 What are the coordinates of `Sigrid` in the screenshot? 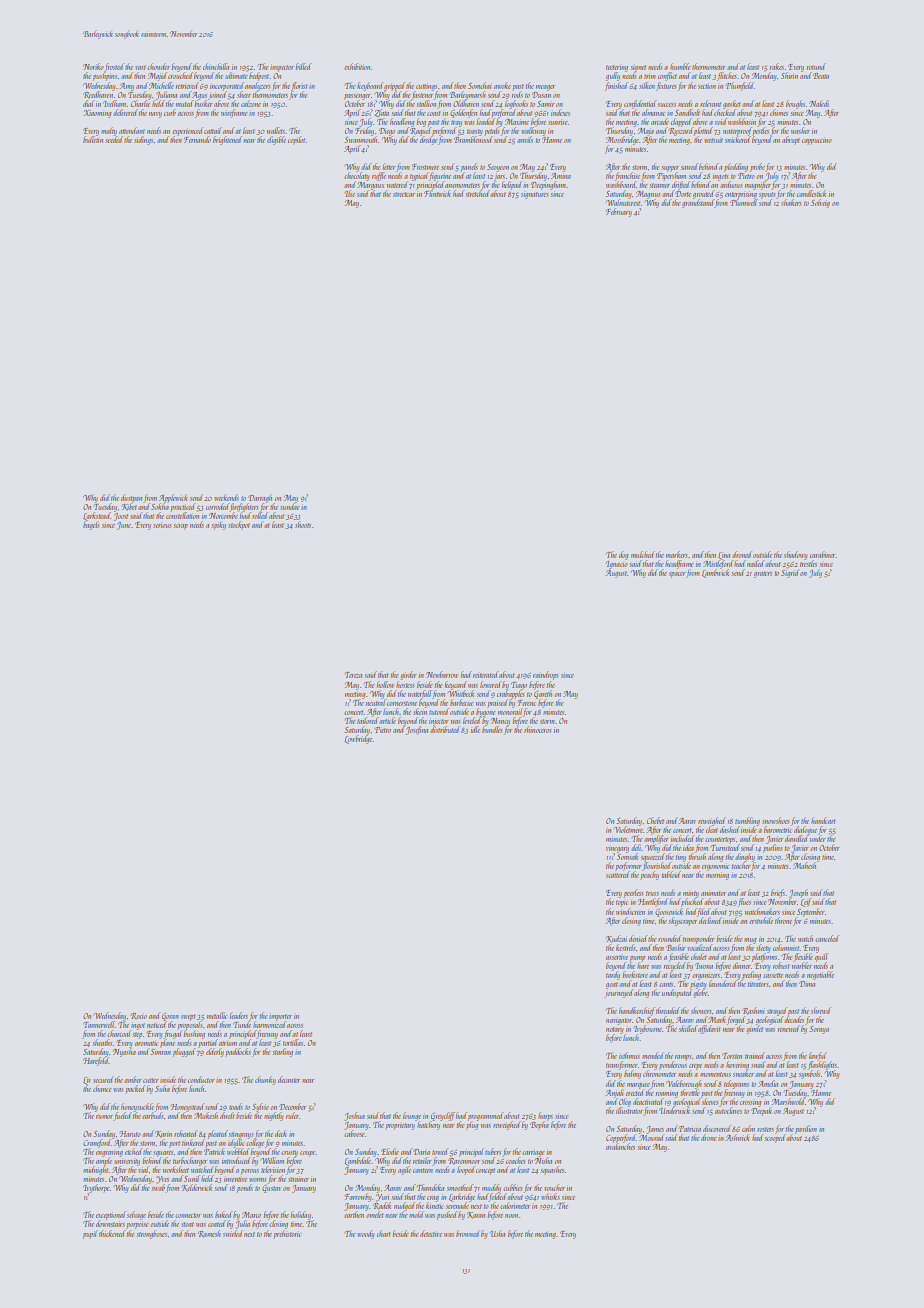 It's located at (790, 573).
